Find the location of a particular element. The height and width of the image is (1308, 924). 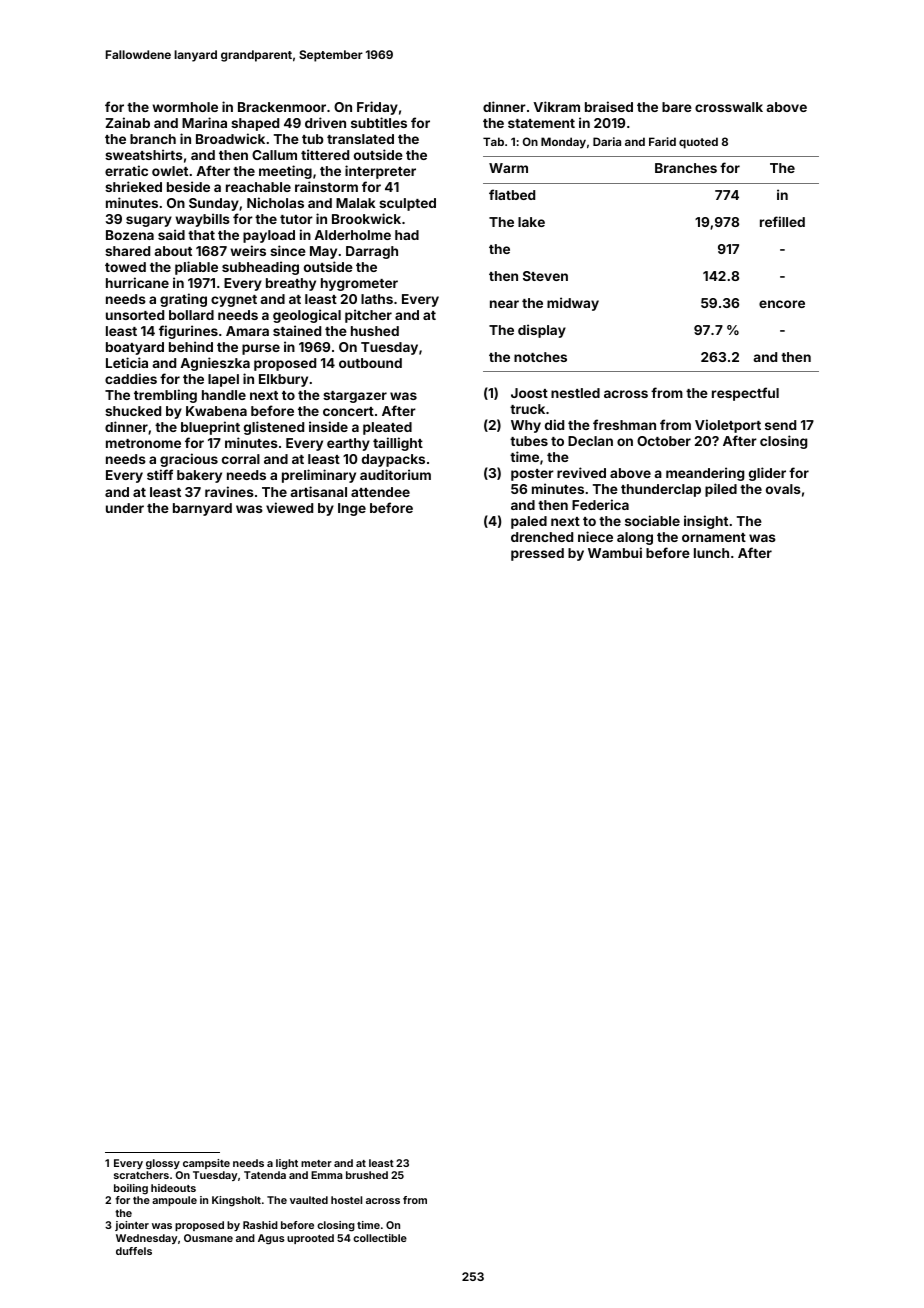

Friday is located at coordinates (377, 108).
